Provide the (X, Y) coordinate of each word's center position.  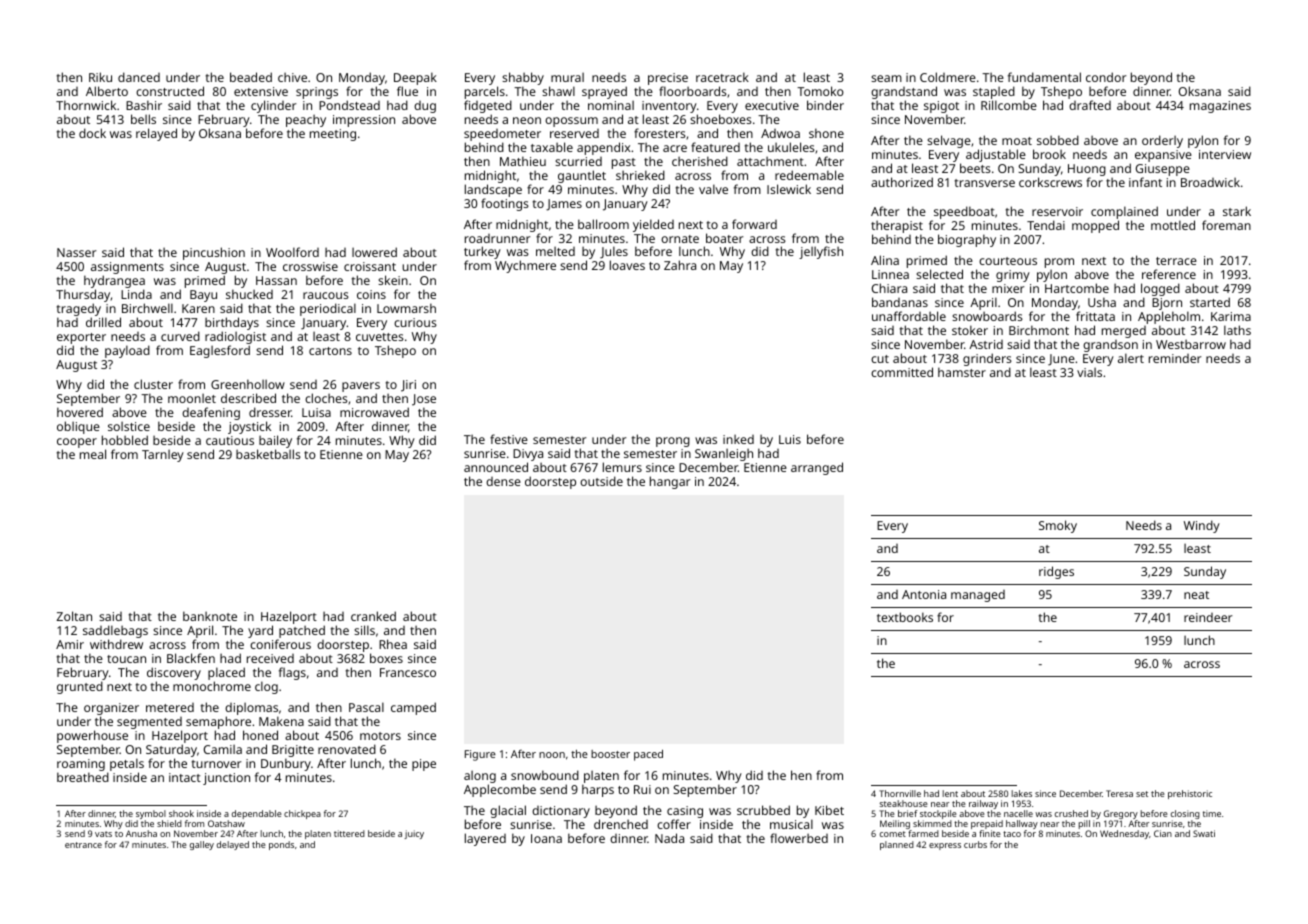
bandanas (900, 302)
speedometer (502, 135)
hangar (670, 482)
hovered (80, 412)
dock (92, 133)
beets (975, 168)
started (1210, 302)
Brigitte (293, 751)
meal (93, 454)
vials (1089, 372)
